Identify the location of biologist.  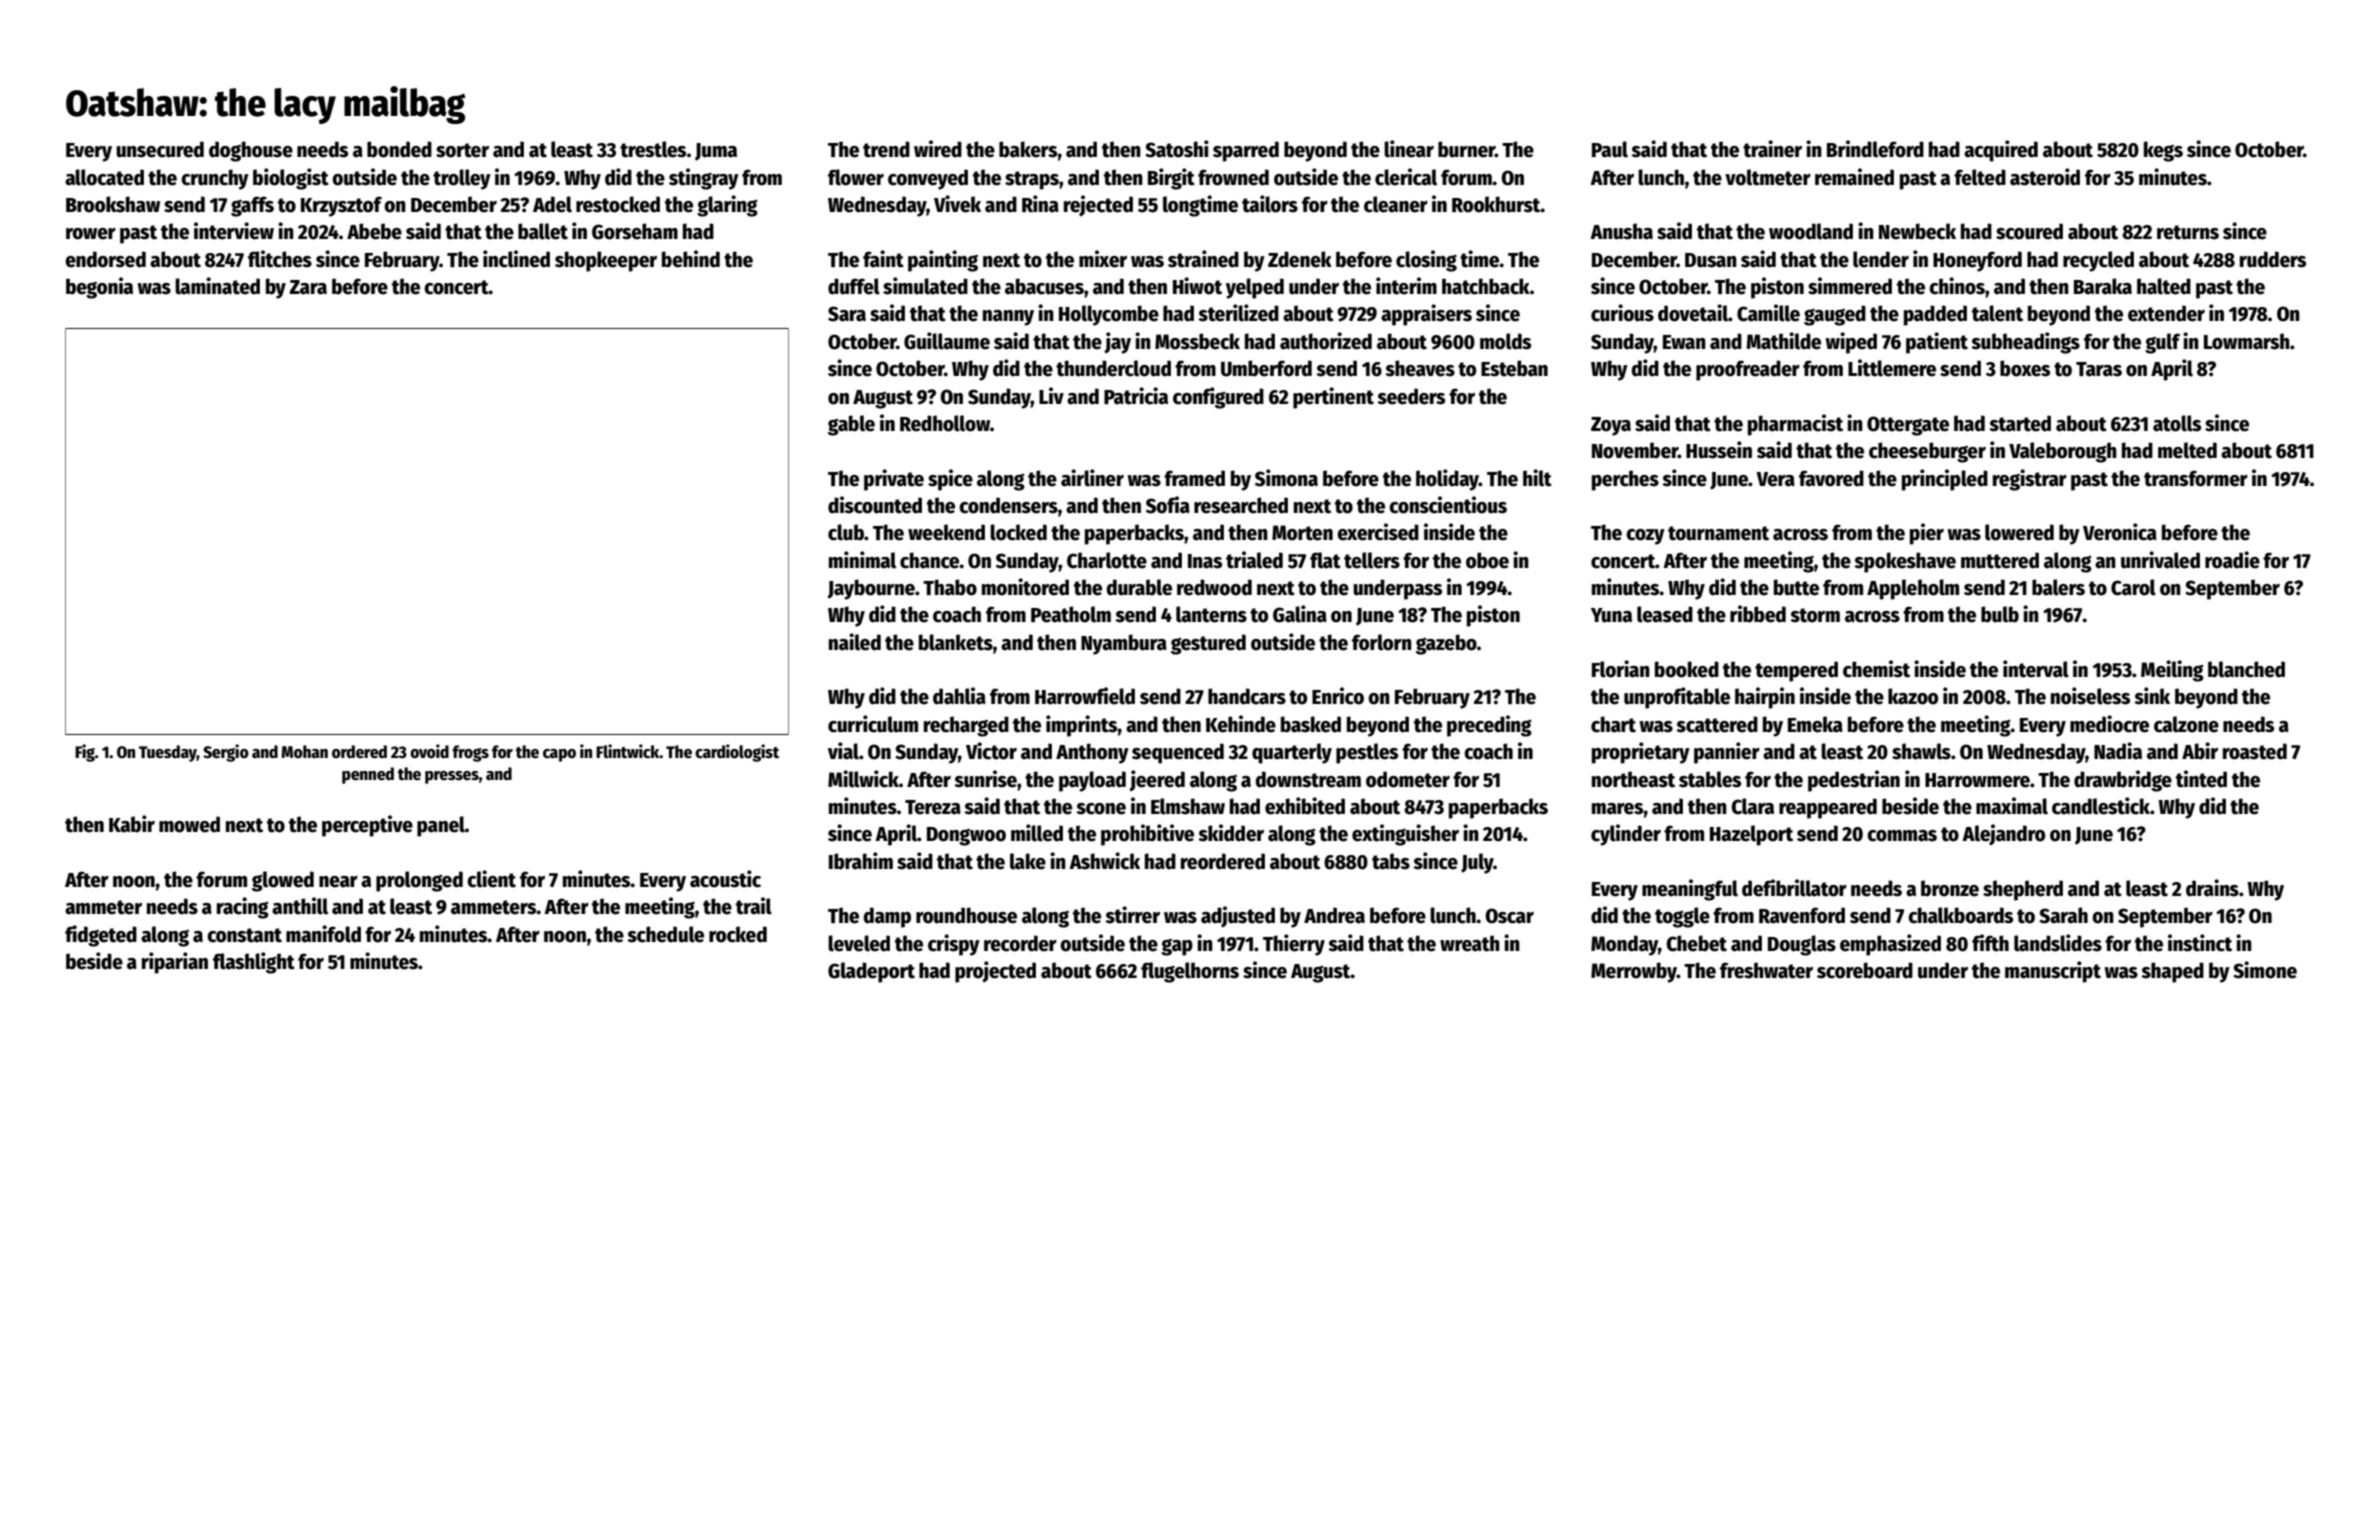
(291, 179).
